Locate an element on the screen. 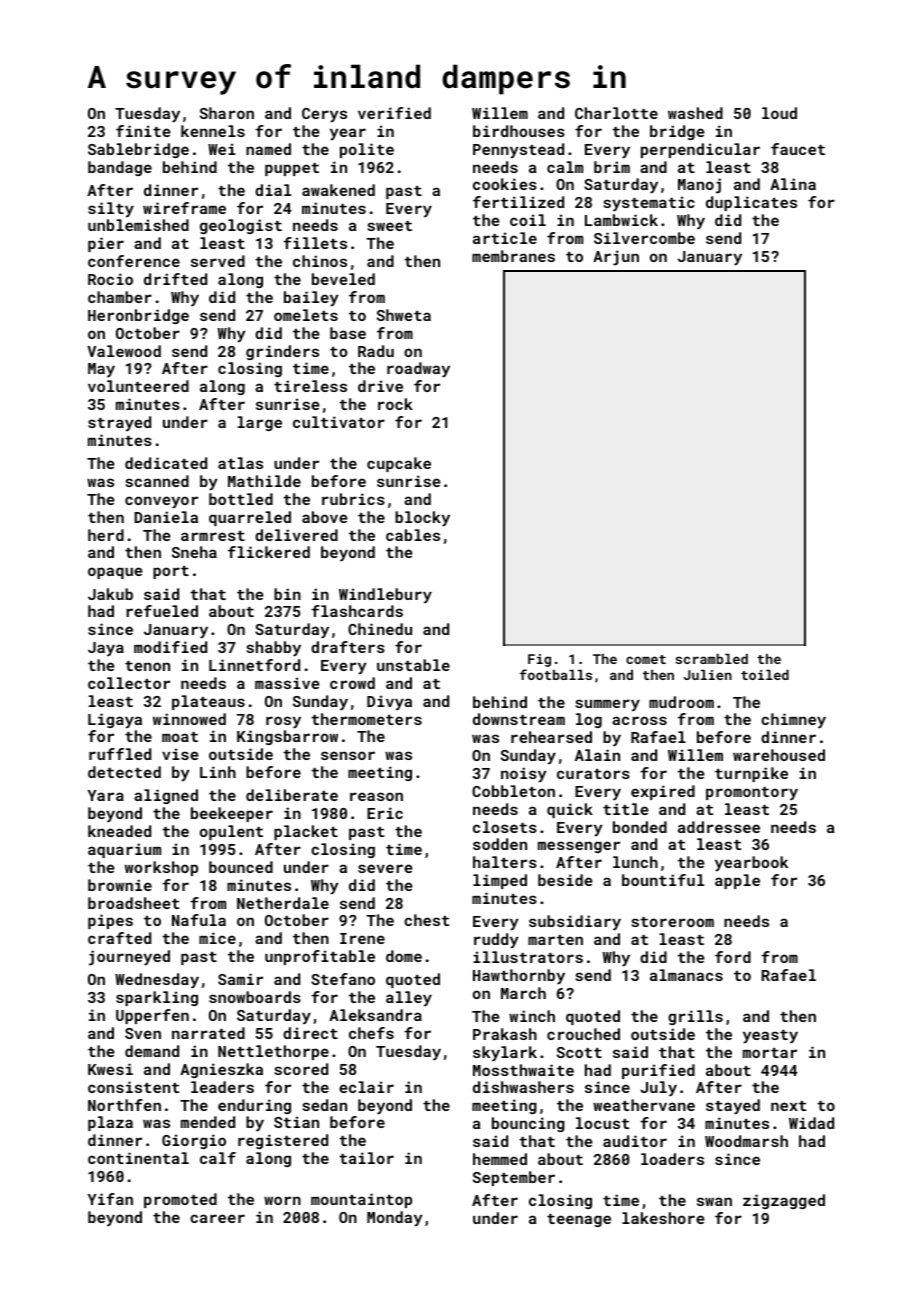  Cerys is located at coordinates (324, 115).
